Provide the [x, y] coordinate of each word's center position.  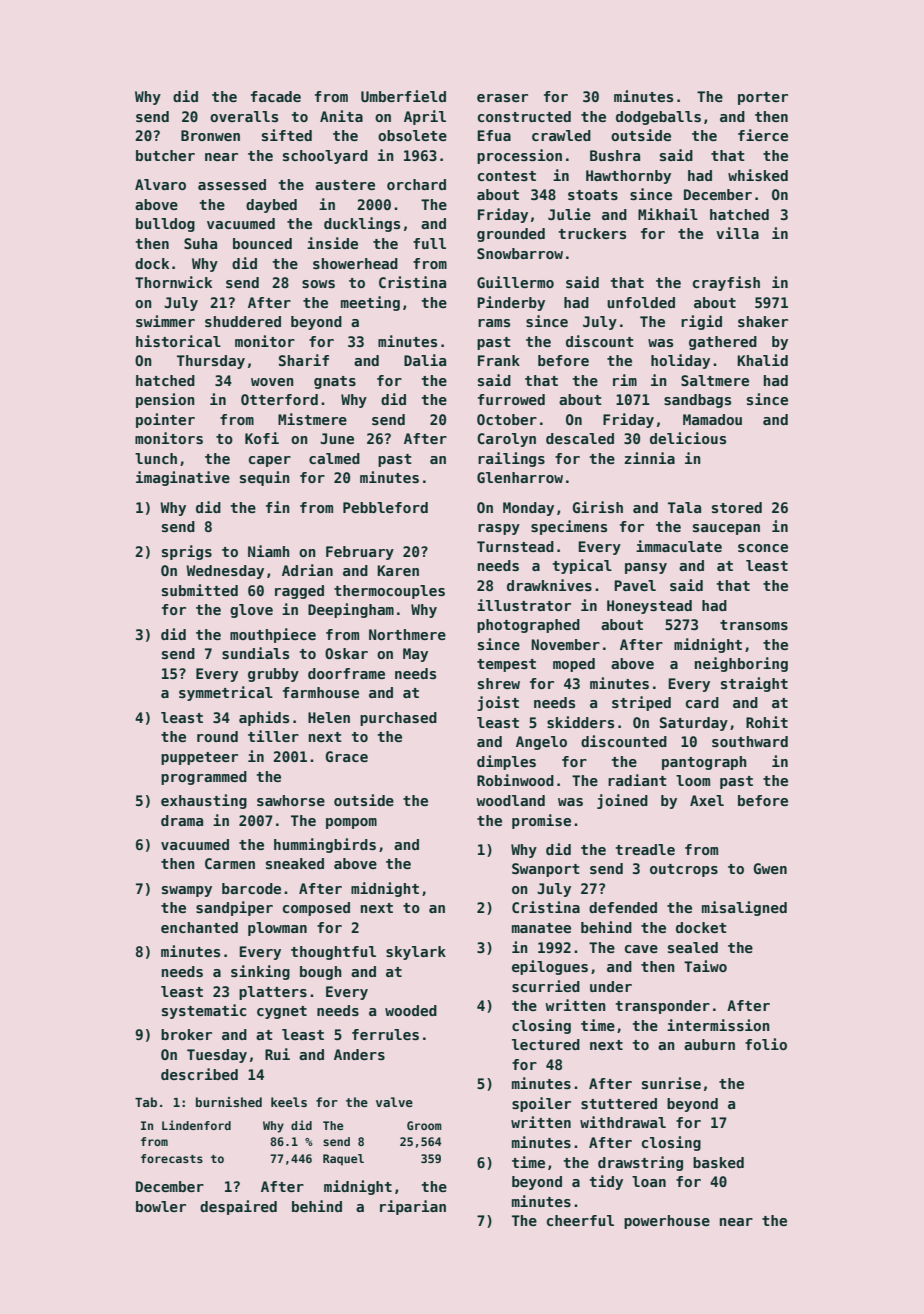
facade [276, 96]
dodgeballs [658, 118]
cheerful [580, 1220]
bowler [161, 1206]
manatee [541, 928]
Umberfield [403, 96]
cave [641, 949]
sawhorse [291, 800]
